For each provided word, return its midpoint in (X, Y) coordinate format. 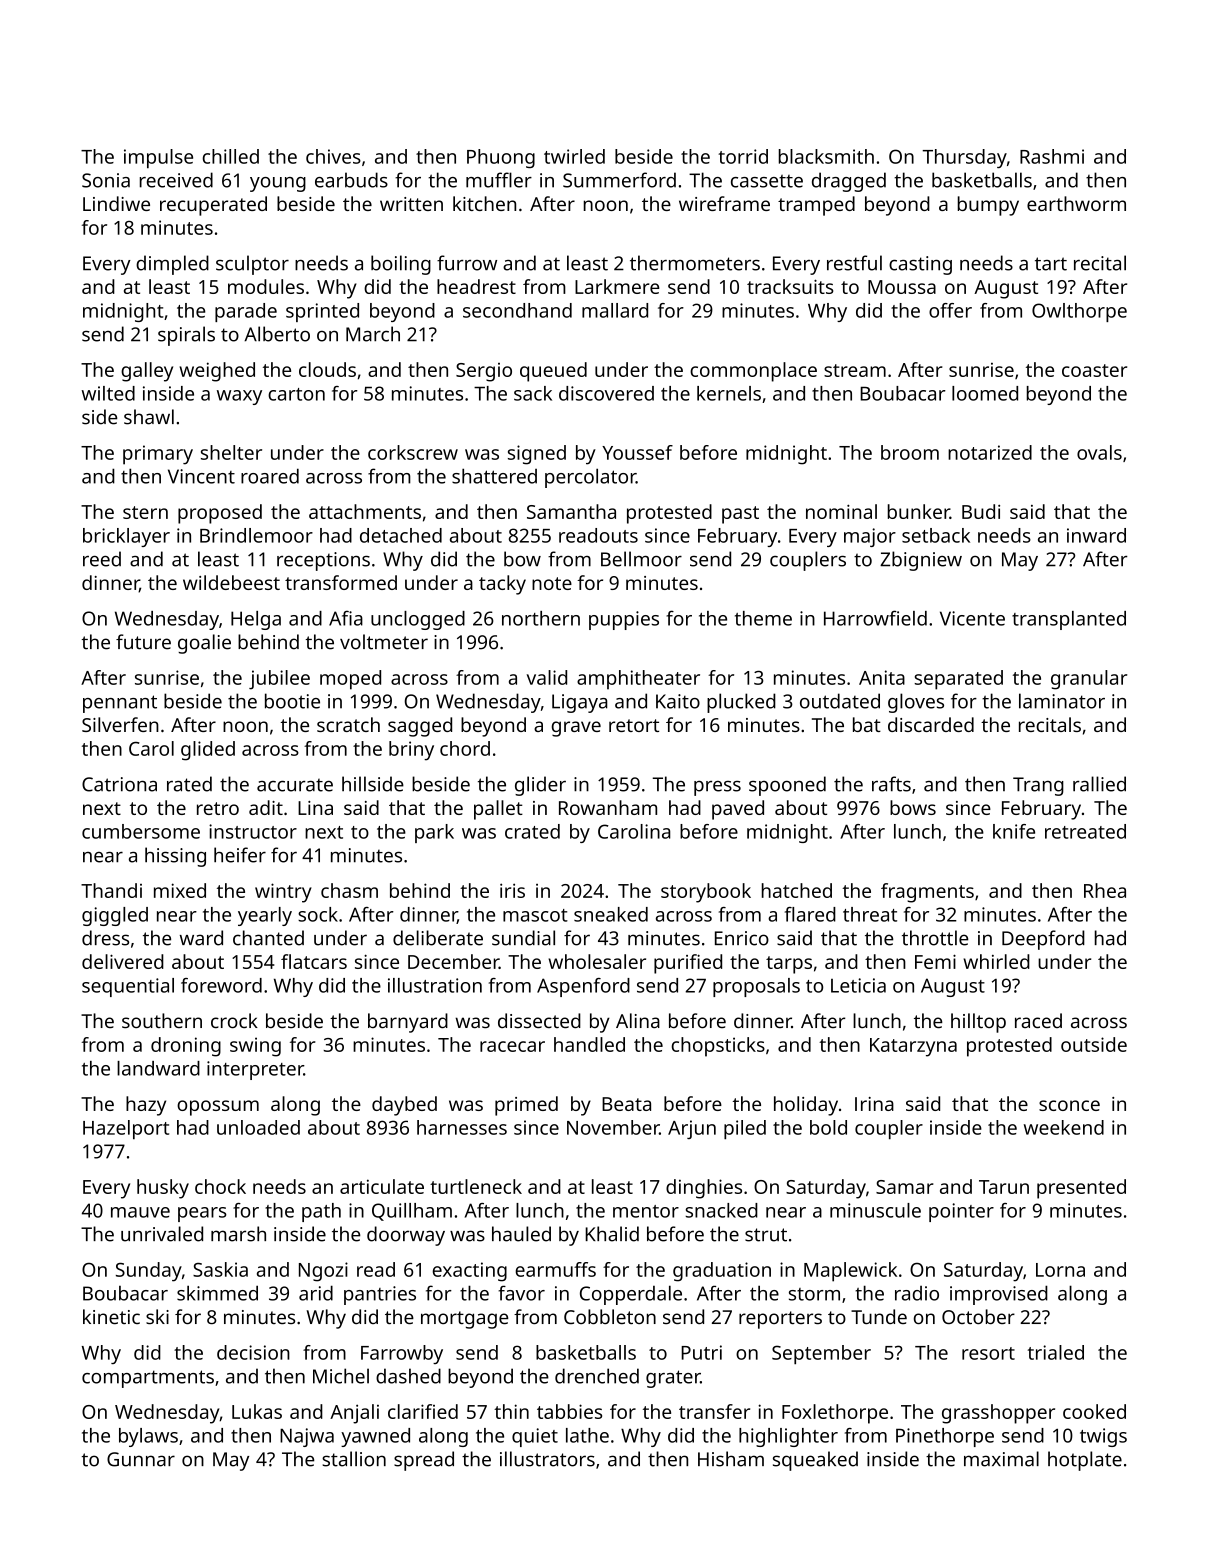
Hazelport (126, 1129)
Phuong (501, 158)
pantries (380, 1295)
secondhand (517, 310)
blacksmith (826, 156)
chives (333, 156)
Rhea (1105, 890)
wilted (108, 393)
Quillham (412, 1212)
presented (1081, 1189)
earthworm (1076, 203)
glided (208, 751)
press (717, 788)
